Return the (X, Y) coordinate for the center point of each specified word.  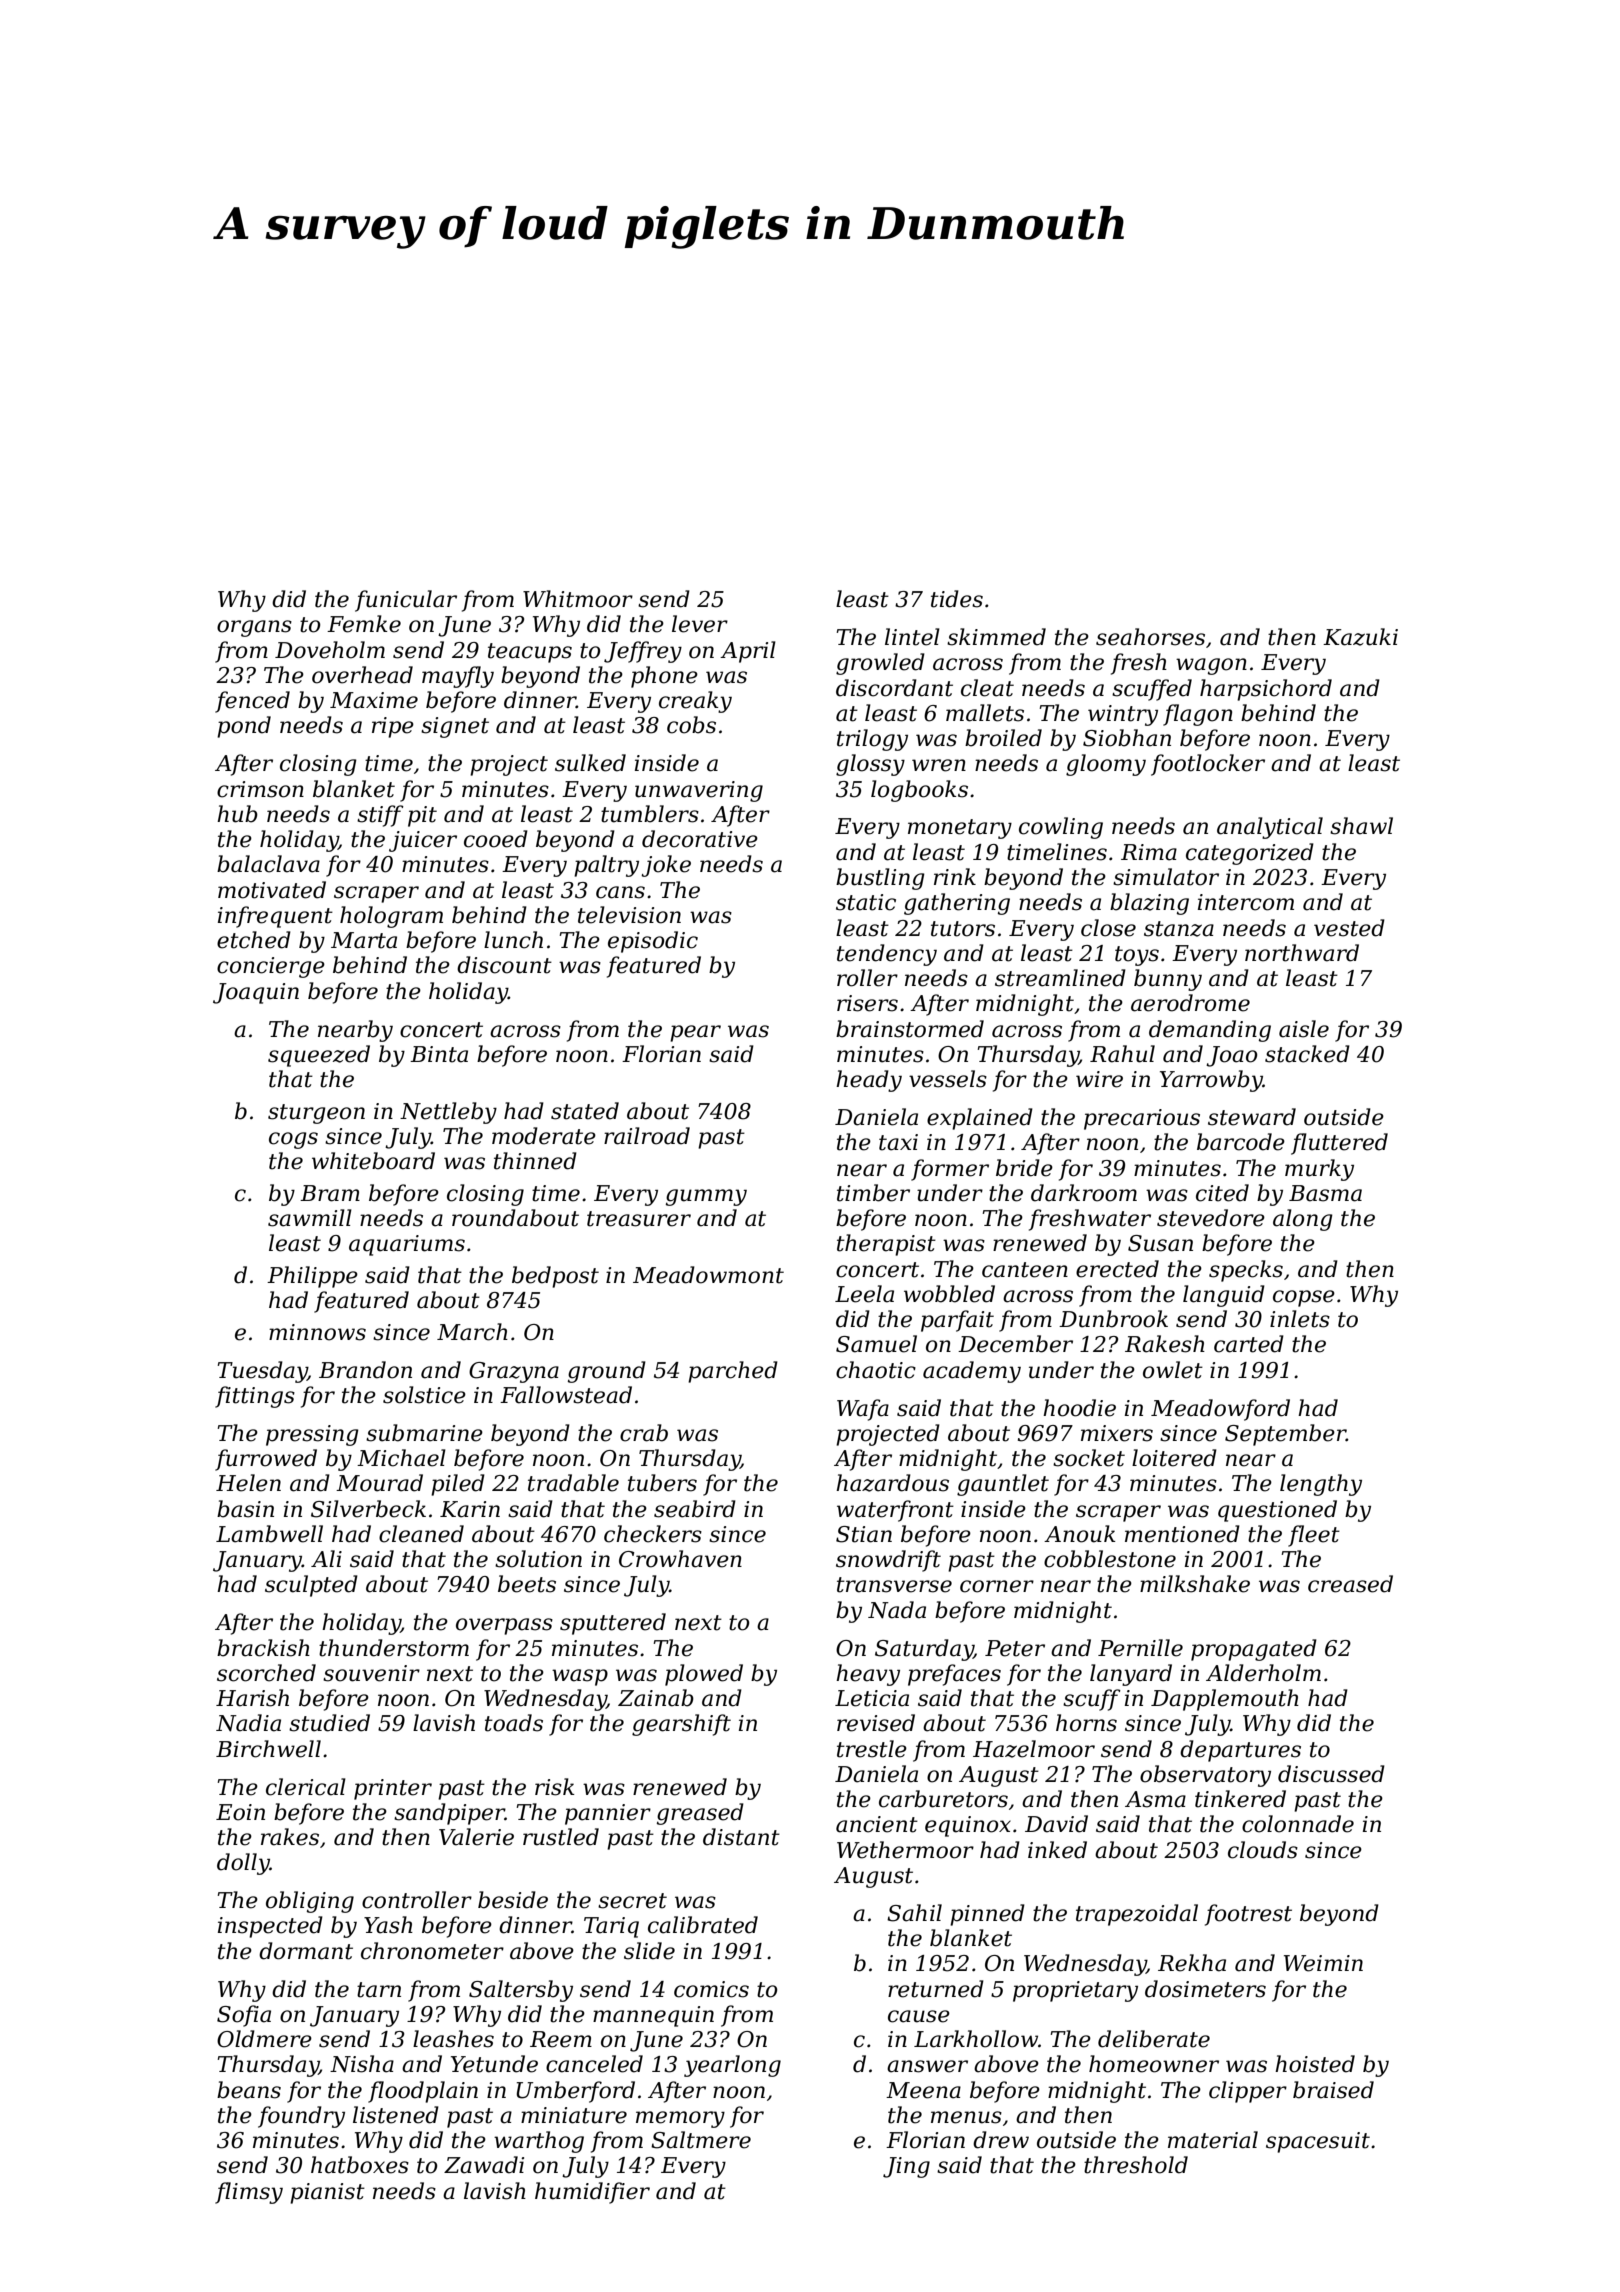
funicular (406, 601)
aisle (1304, 1029)
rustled (561, 1837)
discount (504, 965)
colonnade (1298, 1824)
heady (869, 1081)
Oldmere (264, 2039)
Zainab (656, 1698)
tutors (963, 929)
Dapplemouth (1225, 1700)
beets (527, 1584)
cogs (293, 1140)
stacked (1307, 1054)
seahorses (1150, 637)
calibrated (703, 1925)
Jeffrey (643, 652)
